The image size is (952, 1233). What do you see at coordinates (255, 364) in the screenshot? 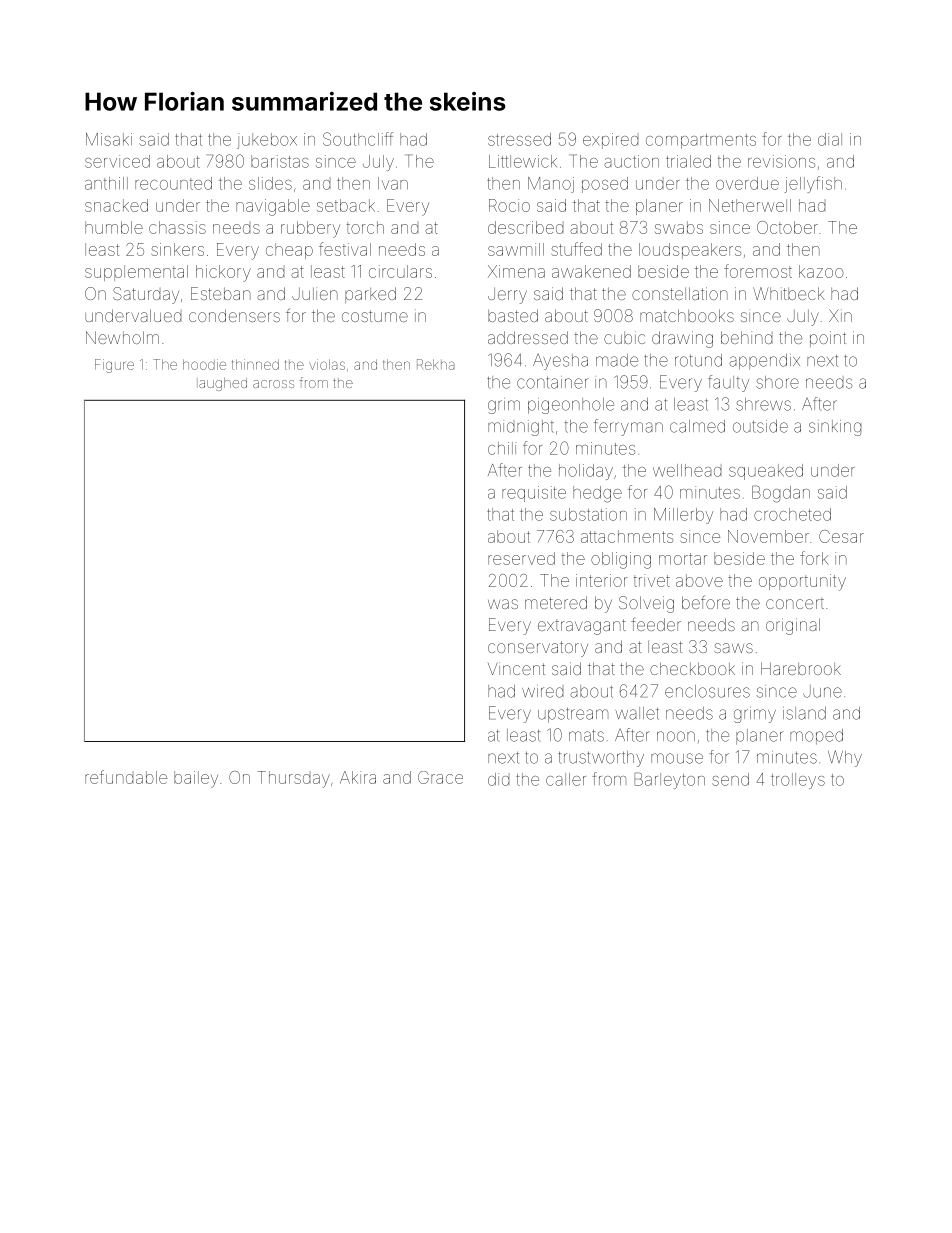
I see `thinned` at bounding box center [255, 364].
